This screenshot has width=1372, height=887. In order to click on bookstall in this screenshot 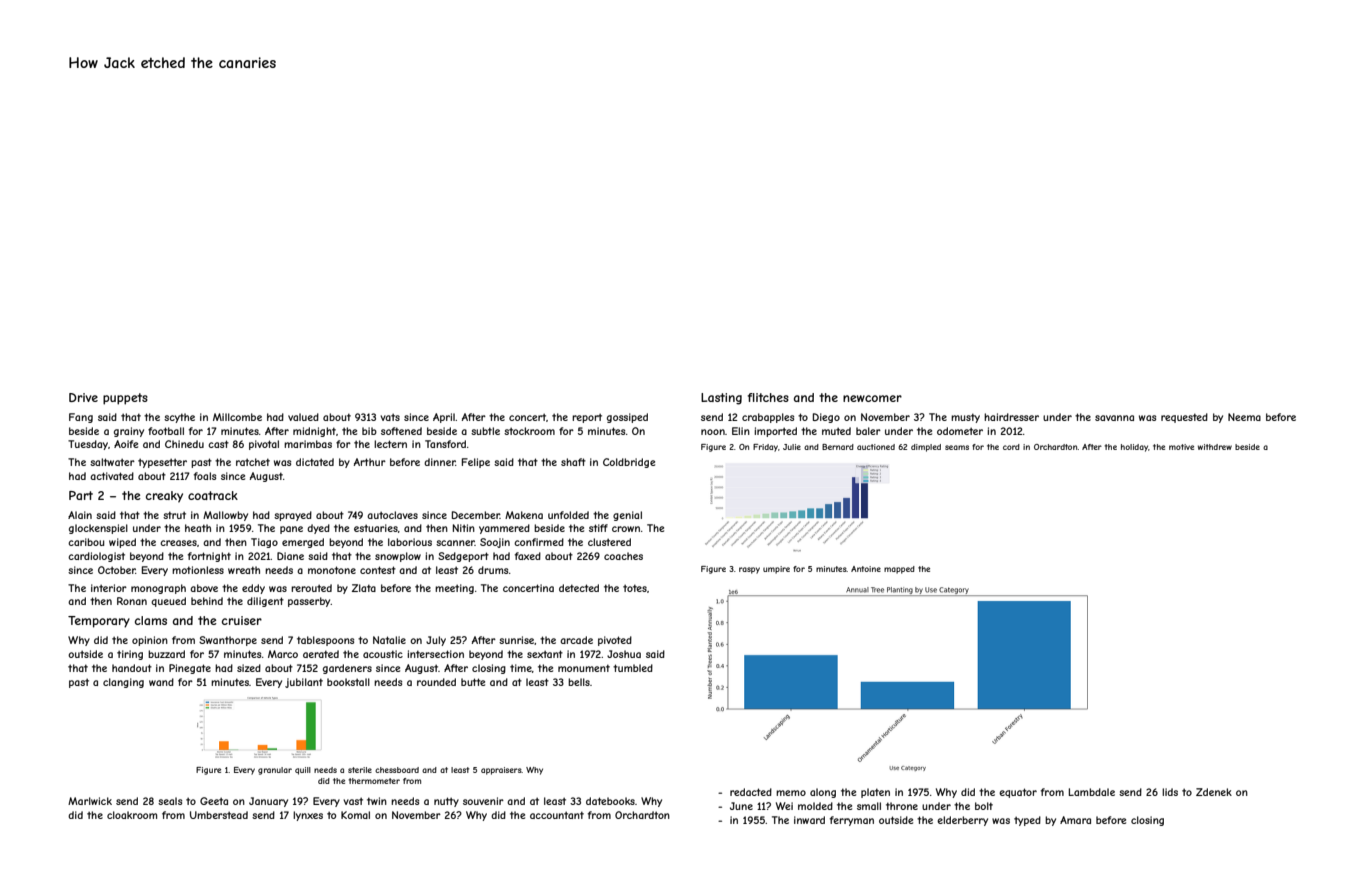, I will do `click(348, 682)`.
